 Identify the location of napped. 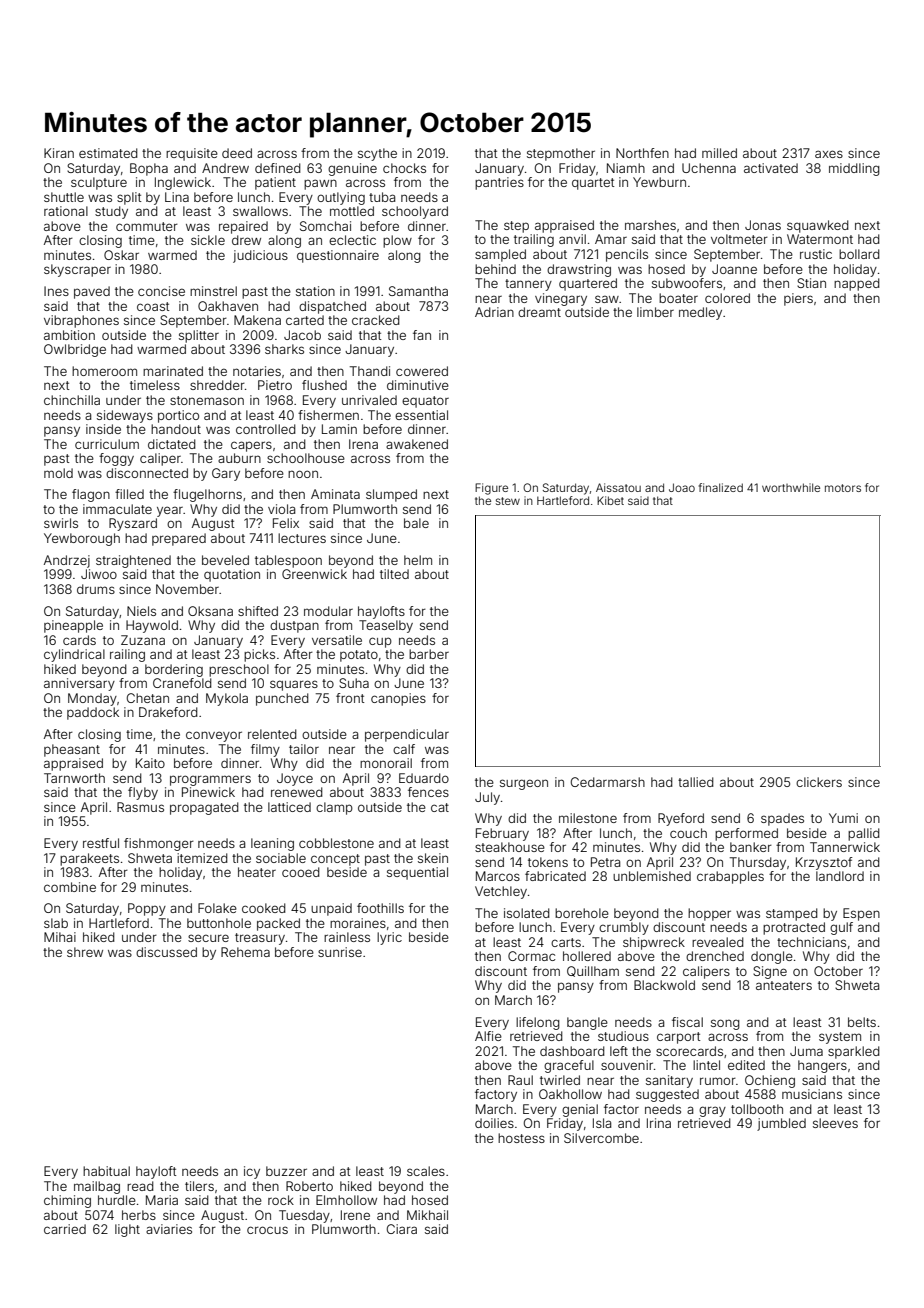
(857, 284).
